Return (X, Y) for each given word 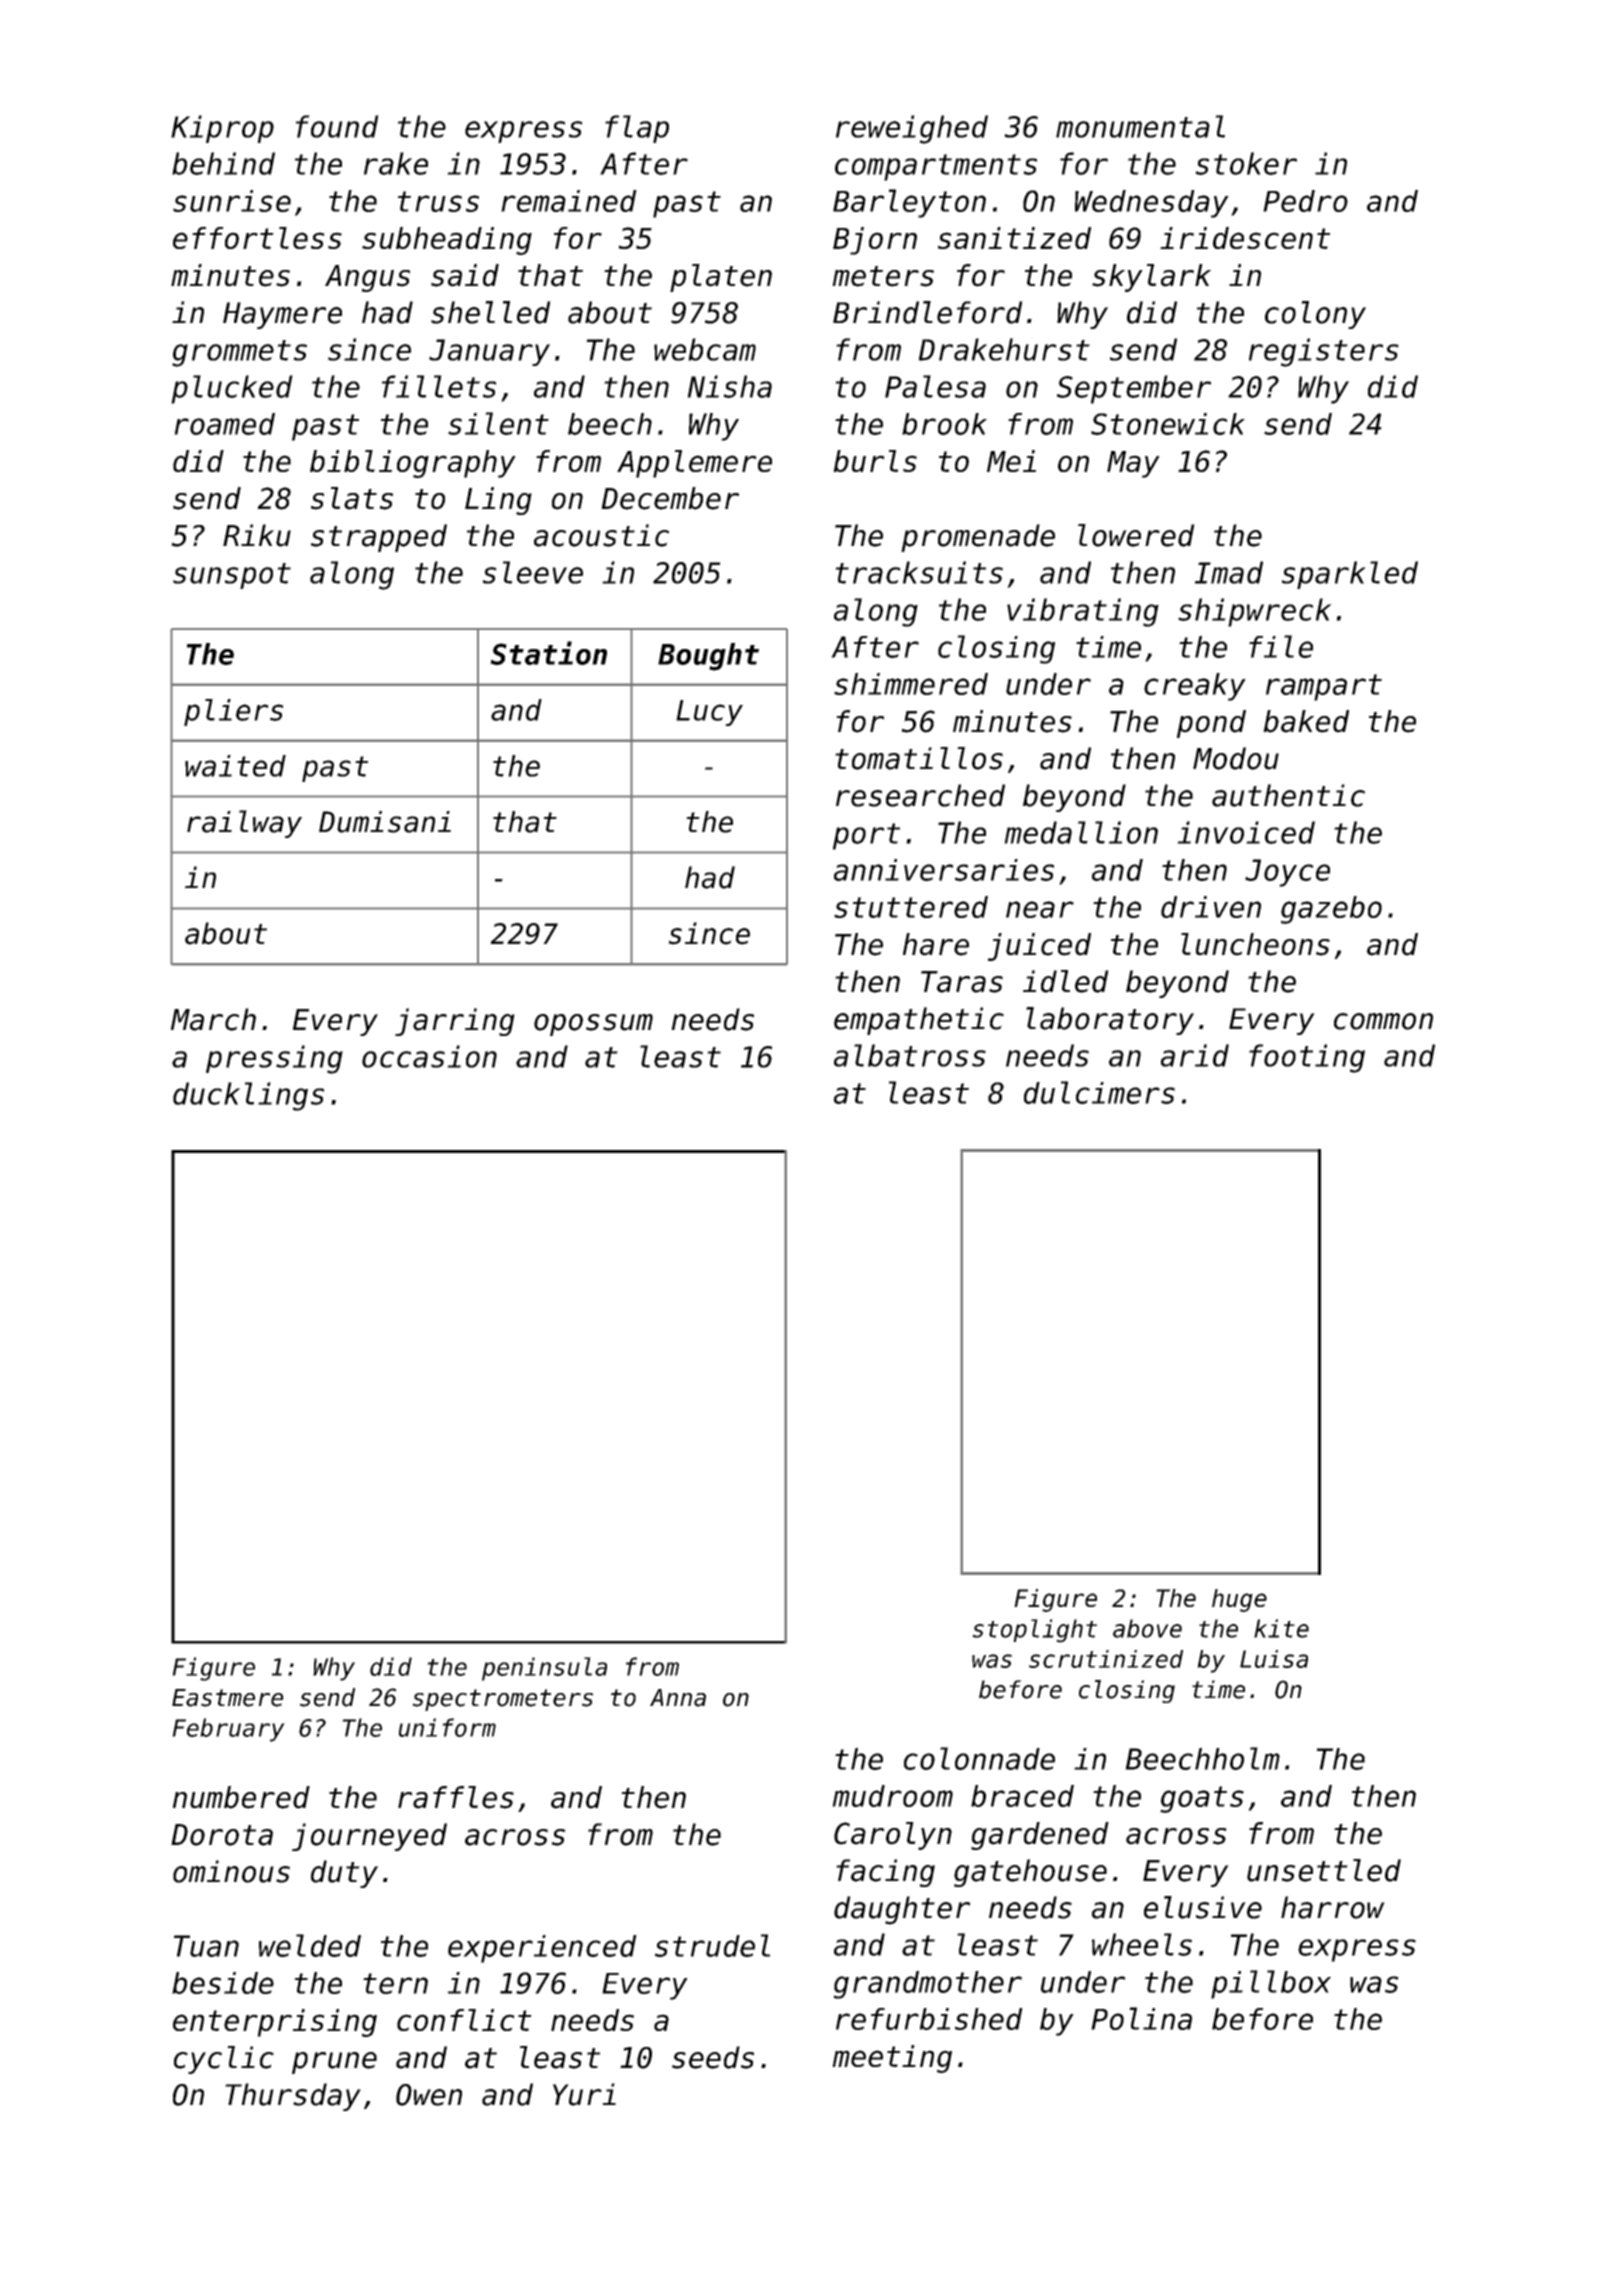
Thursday (293, 2097)
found (337, 126)
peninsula (544, 1669)
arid (1195, 1055)
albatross (910, 1055)
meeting (892, 2059)
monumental (1140, 126)
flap (637, 129)
